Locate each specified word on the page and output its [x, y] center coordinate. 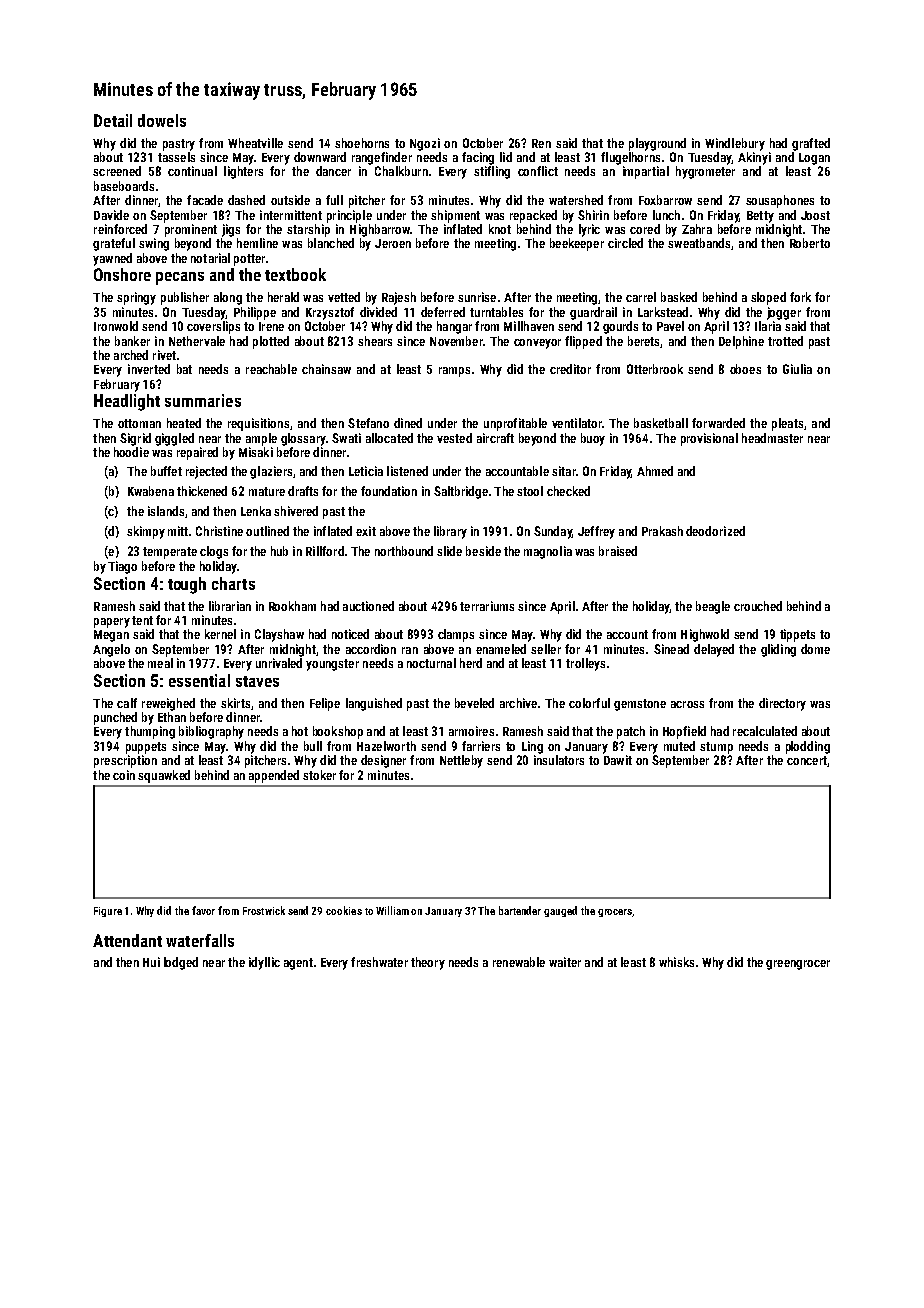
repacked [533, 216]
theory [428, 963]
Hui [151, 962]
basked [679, 297]
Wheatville [255, 143]
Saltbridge [461, 492]
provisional [709, 439]
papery [112, 623]
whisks [676, 962]
